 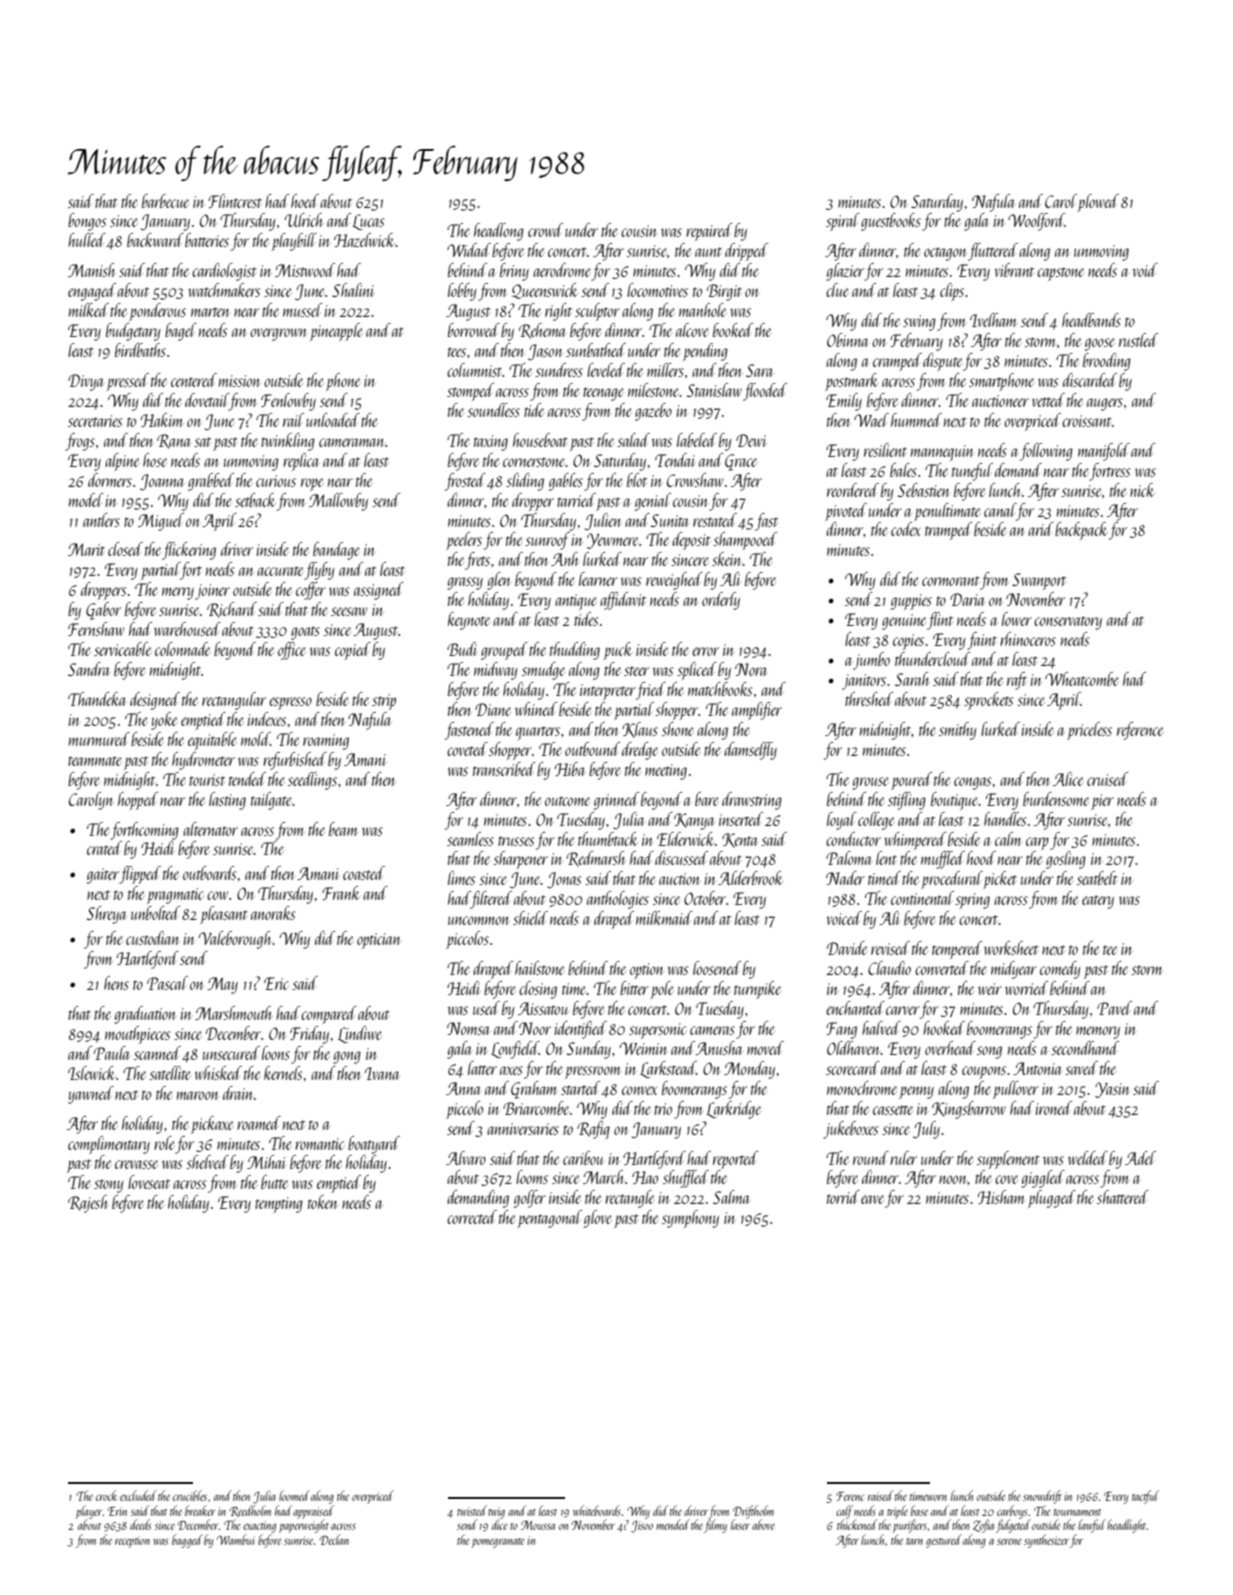 I want to click on sprockets, so click(x=988, y=701).
